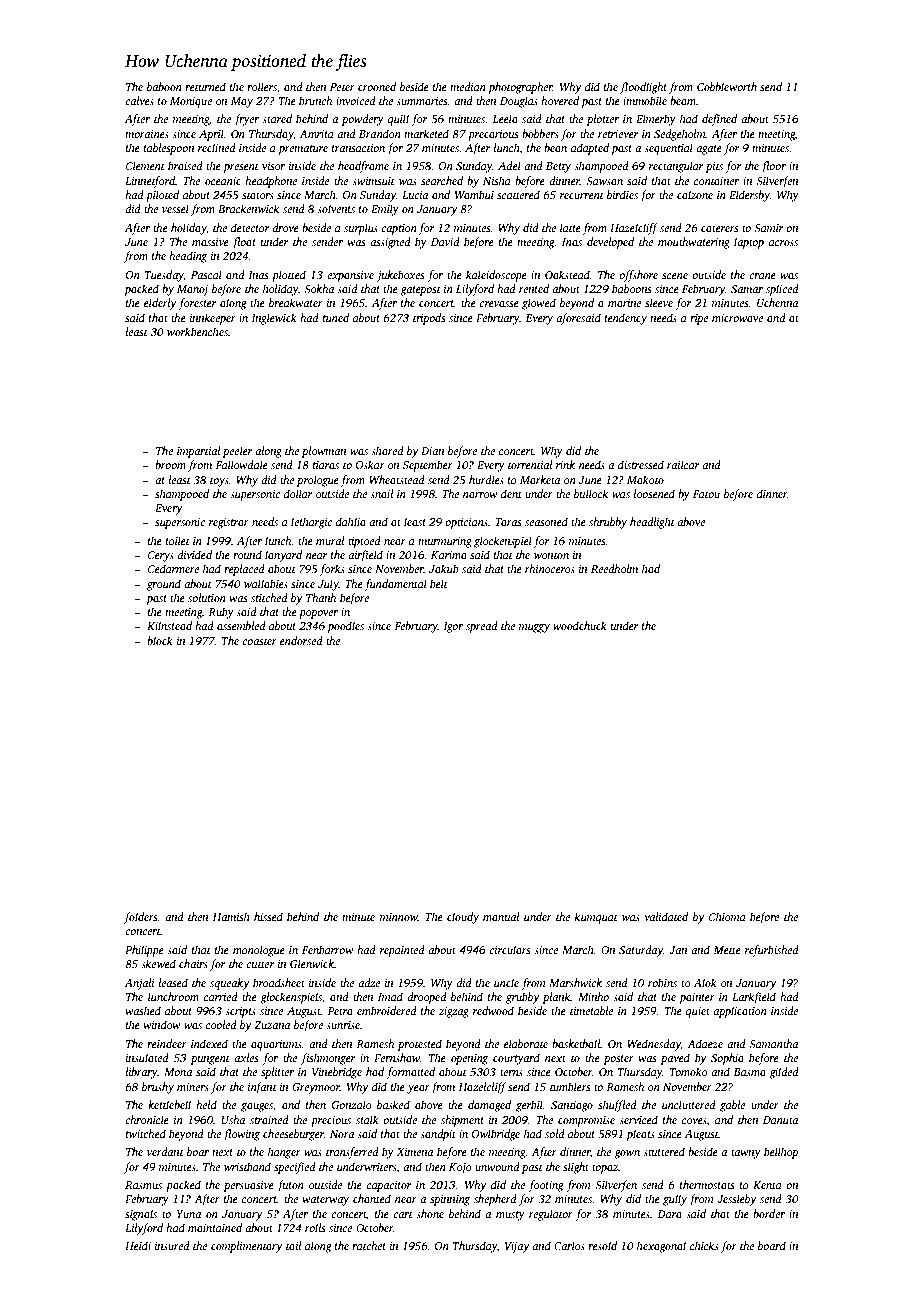  I want to click on manual, so click(501, 916).
